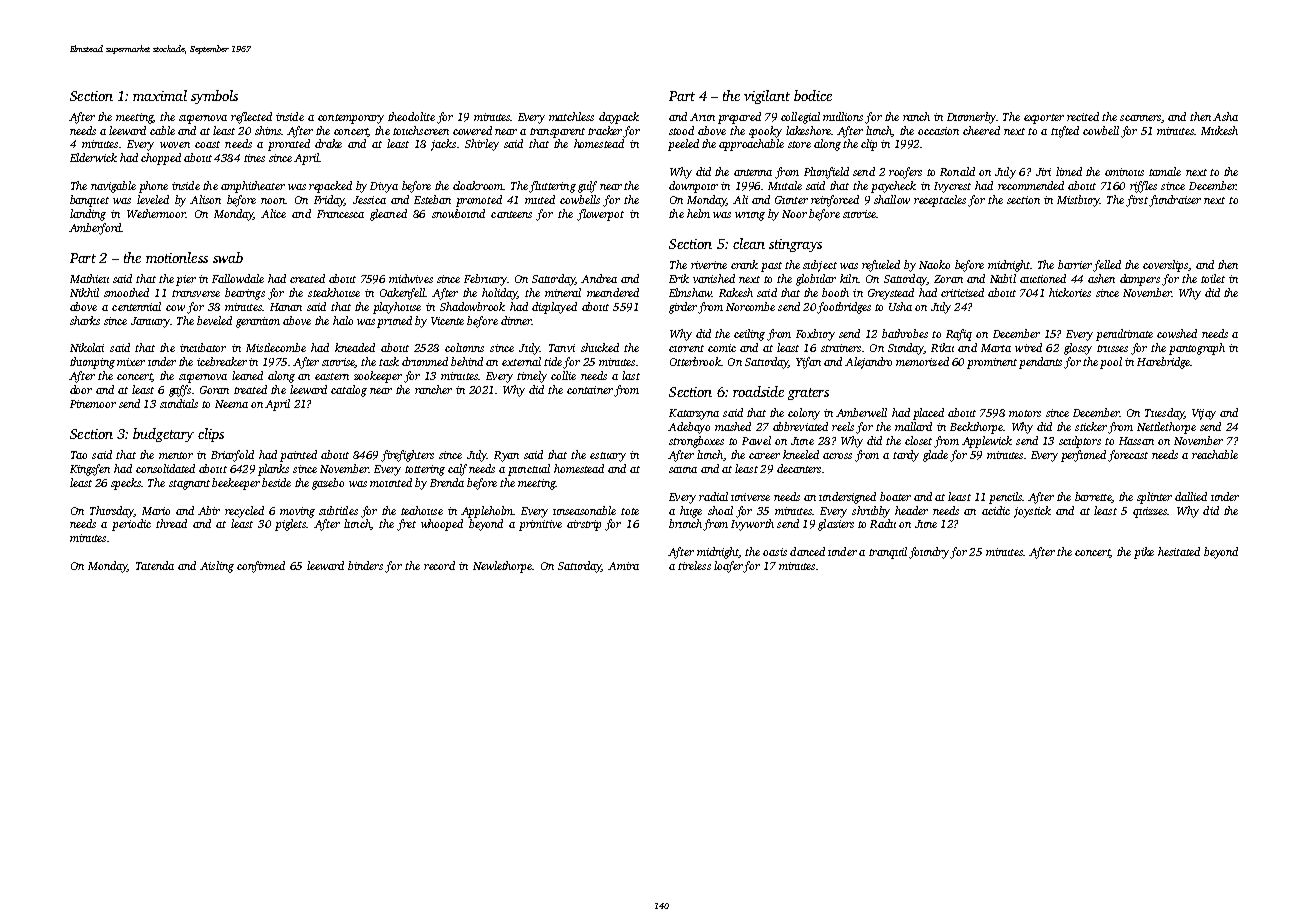 The height and width of the screenshot is (924, 1308). Describe the element at coordinates (529, 470) in the screenshot. I see `punctual` at that location.
